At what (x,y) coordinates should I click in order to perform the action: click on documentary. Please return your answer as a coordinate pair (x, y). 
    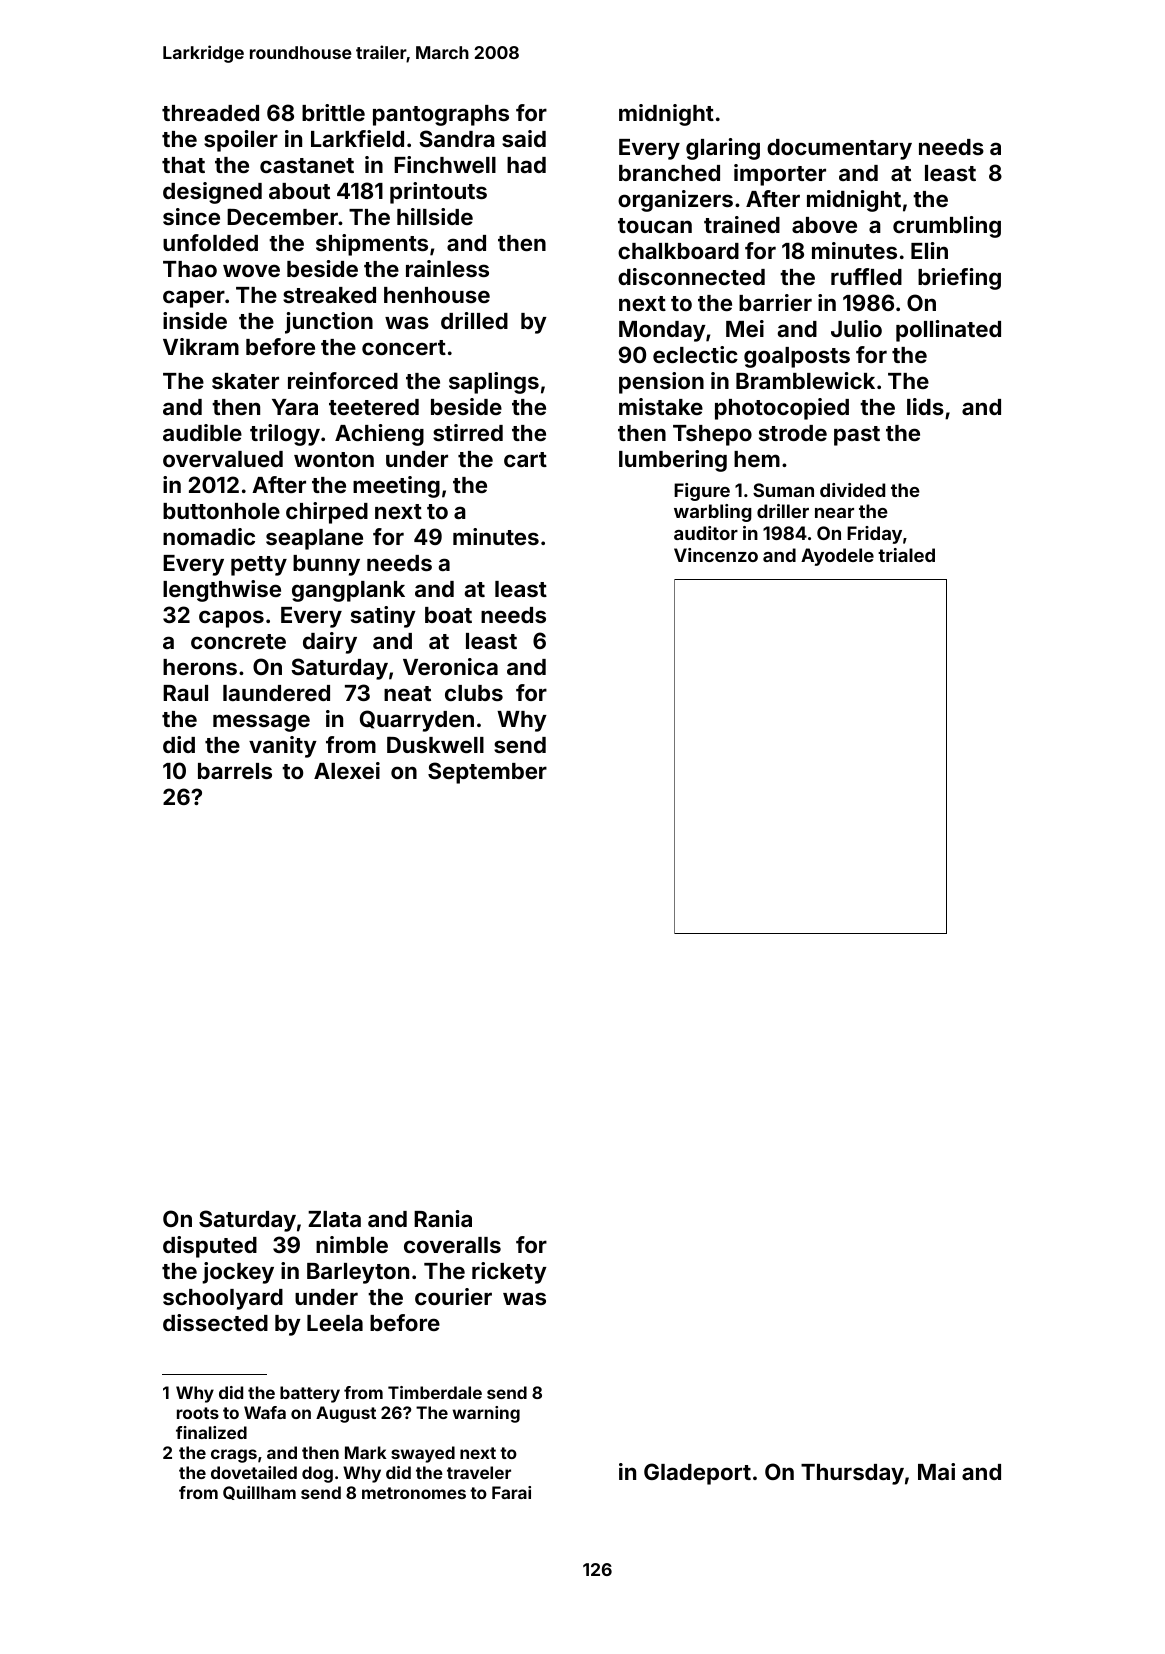
    Looking at the image, I should click on (839, 149).
